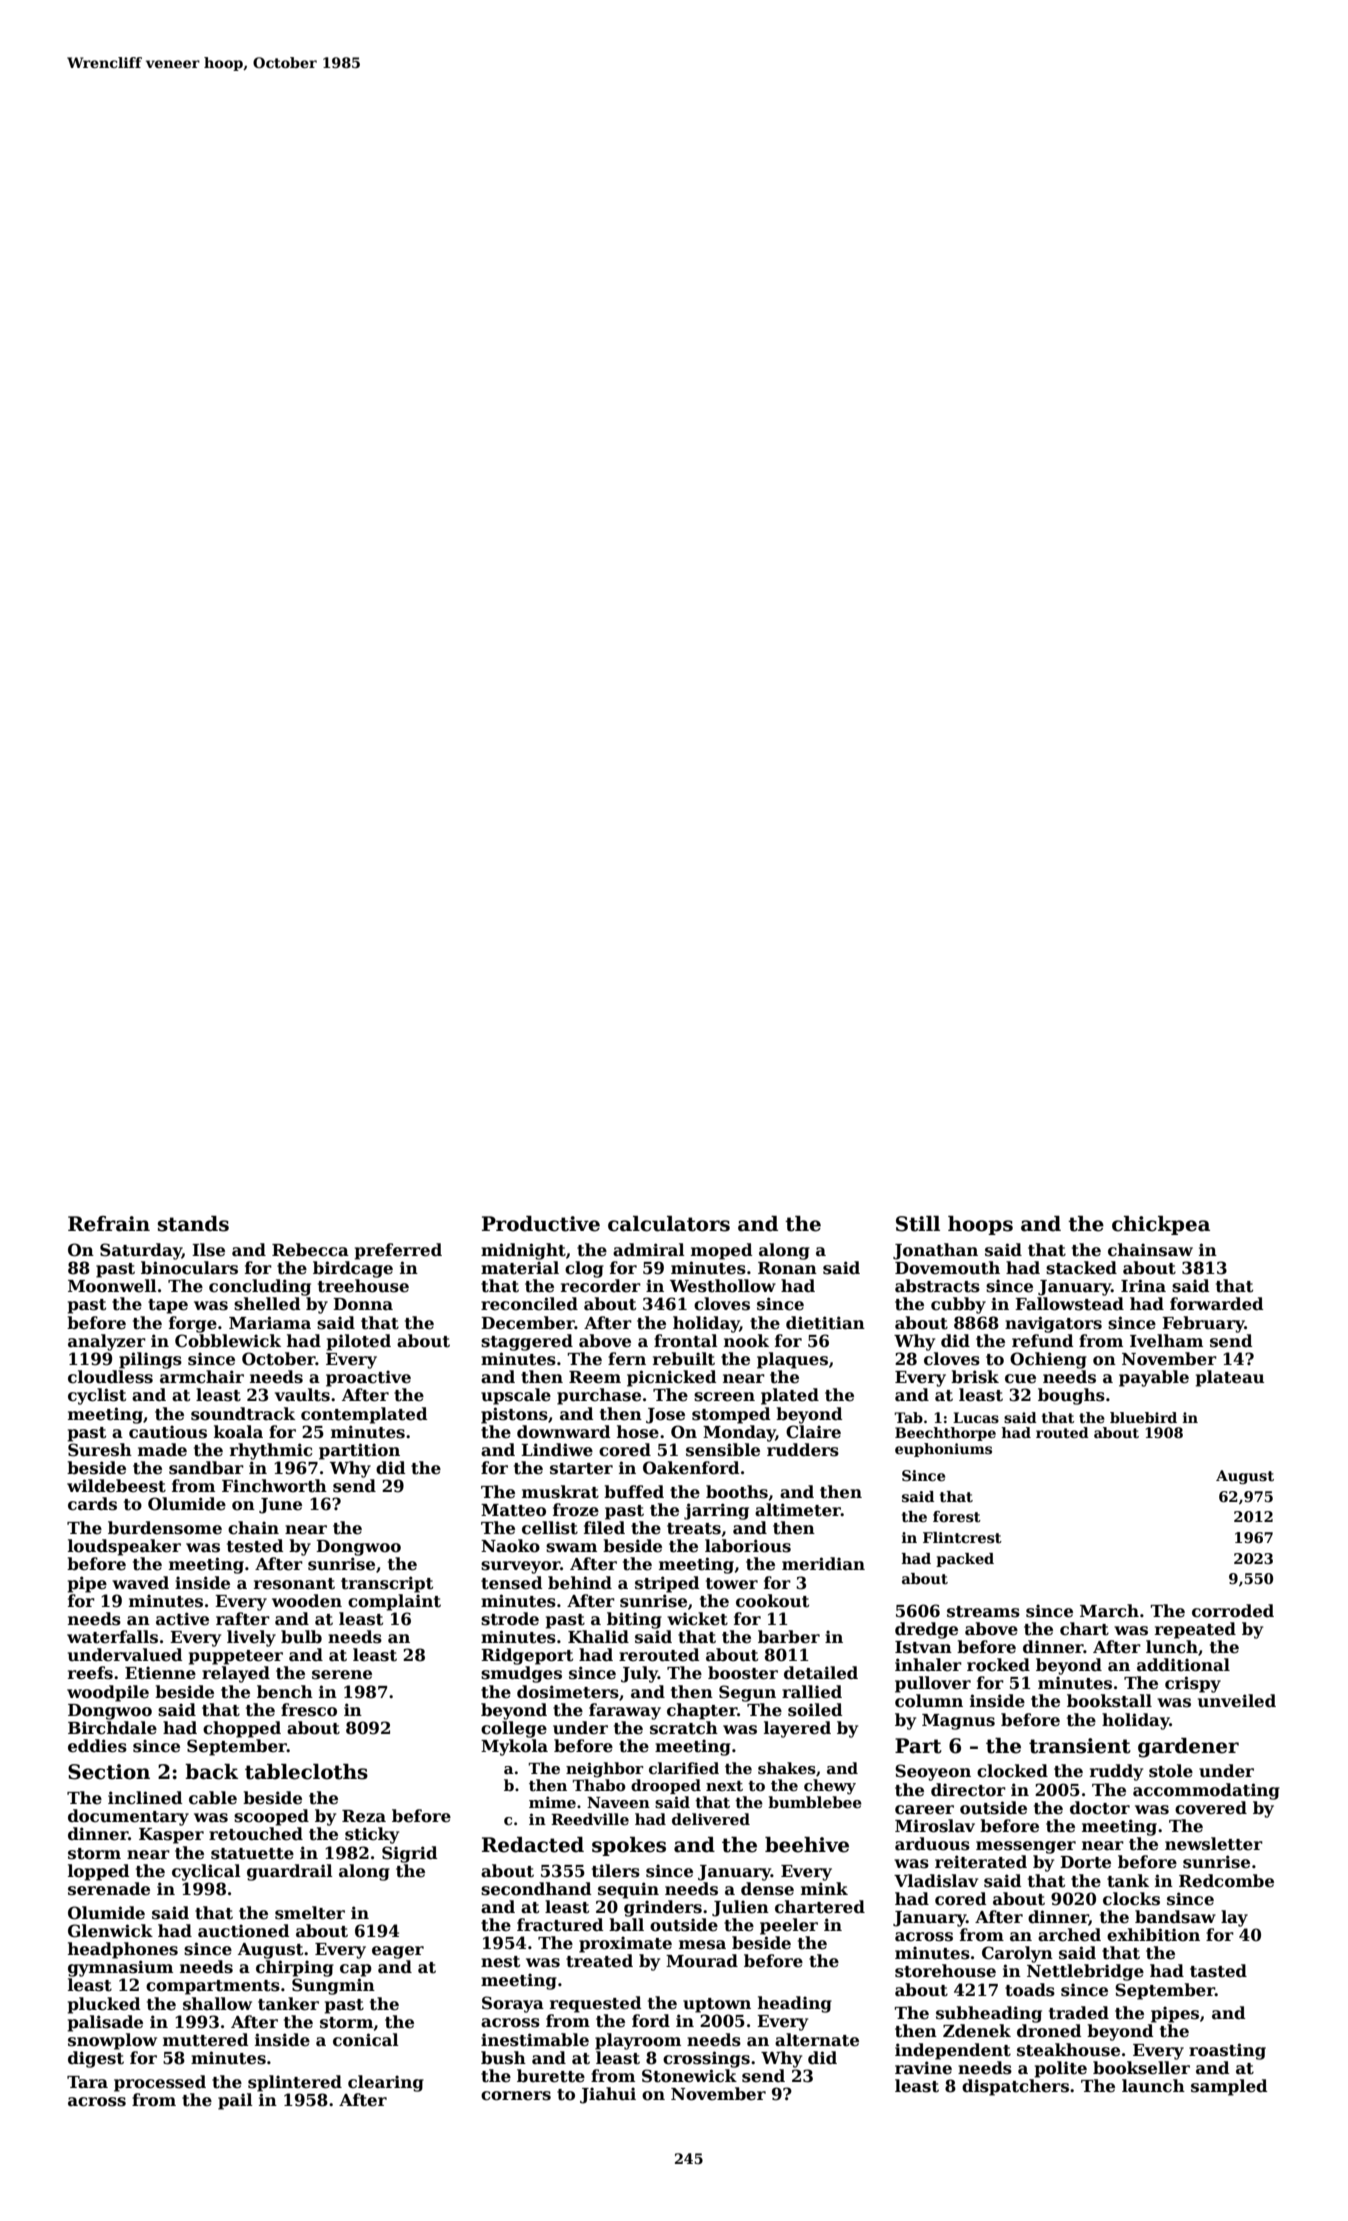 The width and height of the screenshot is (1348, 2221). What do you see at coordinates (945, 1434) in the screenshot?
I see `Beechthorpe` at bounding box center [945, 1434].
